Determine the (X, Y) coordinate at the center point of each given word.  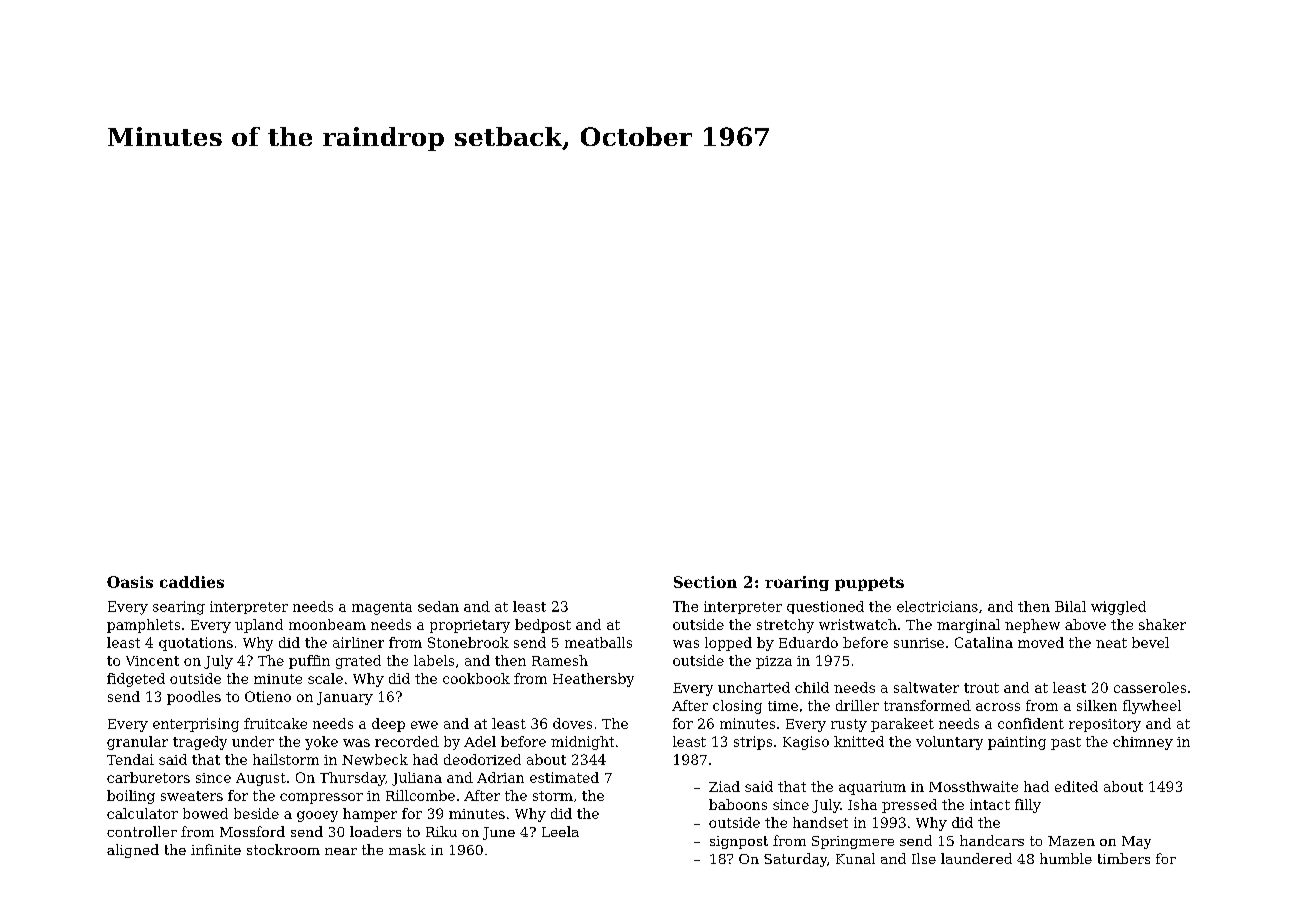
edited (1076, 786)
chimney (1143, 743)
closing (737, 707)
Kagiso (806, 743)
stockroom (283, 849)
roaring (797, 583)
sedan (438, 606)
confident (1031, 723)
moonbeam (327, 624)
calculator (142, 813)
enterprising (196, 725)
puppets (869, 584)
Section (705, 582)
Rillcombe (420, 795)
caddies (192, 582)
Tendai (130, 759)
